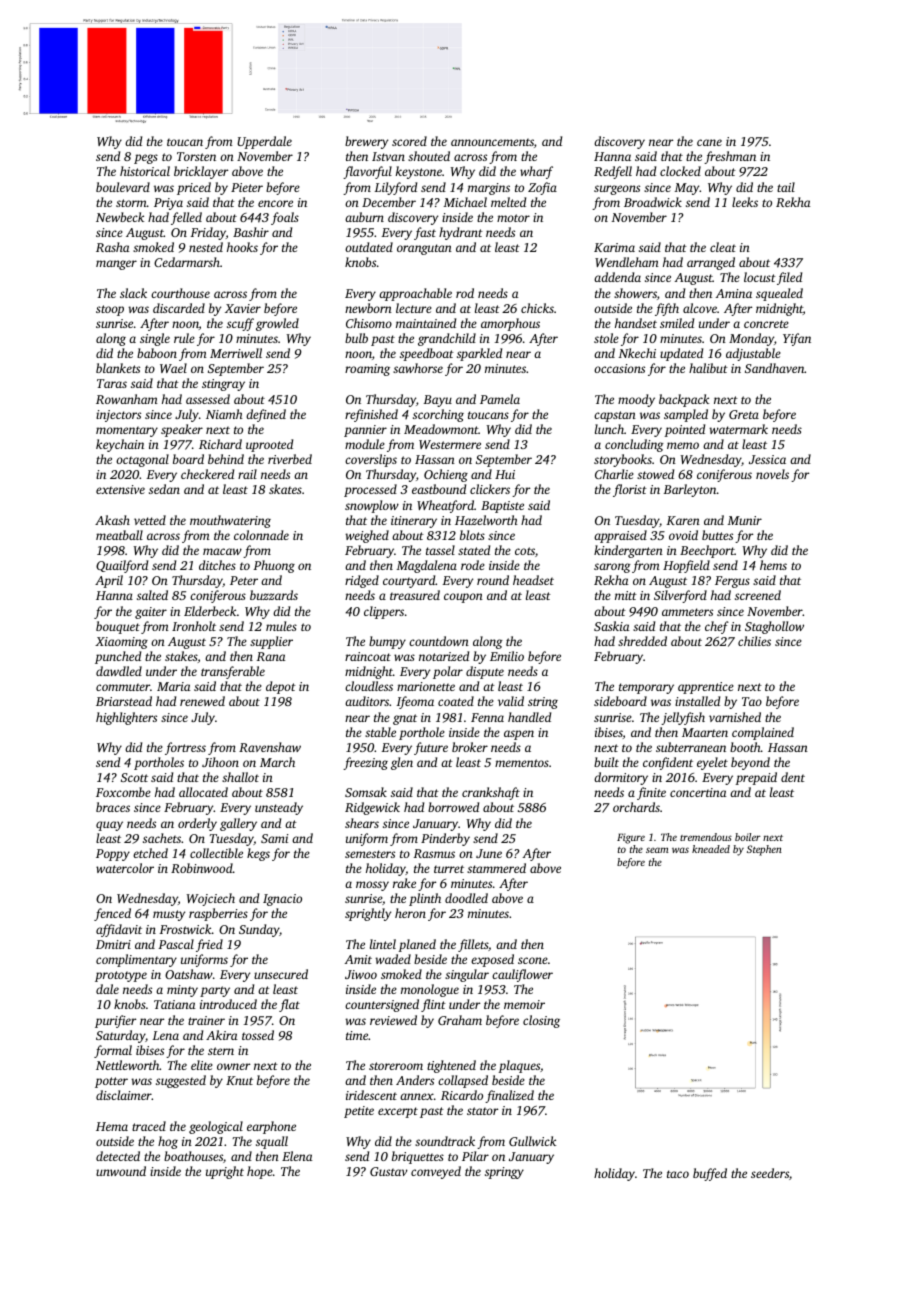 Image resolution: width=908 pixels, height=1316 pixels. What do you see at coordinates (657, 850) in the page?
I see `seam` at bounding box center [657, 850].
